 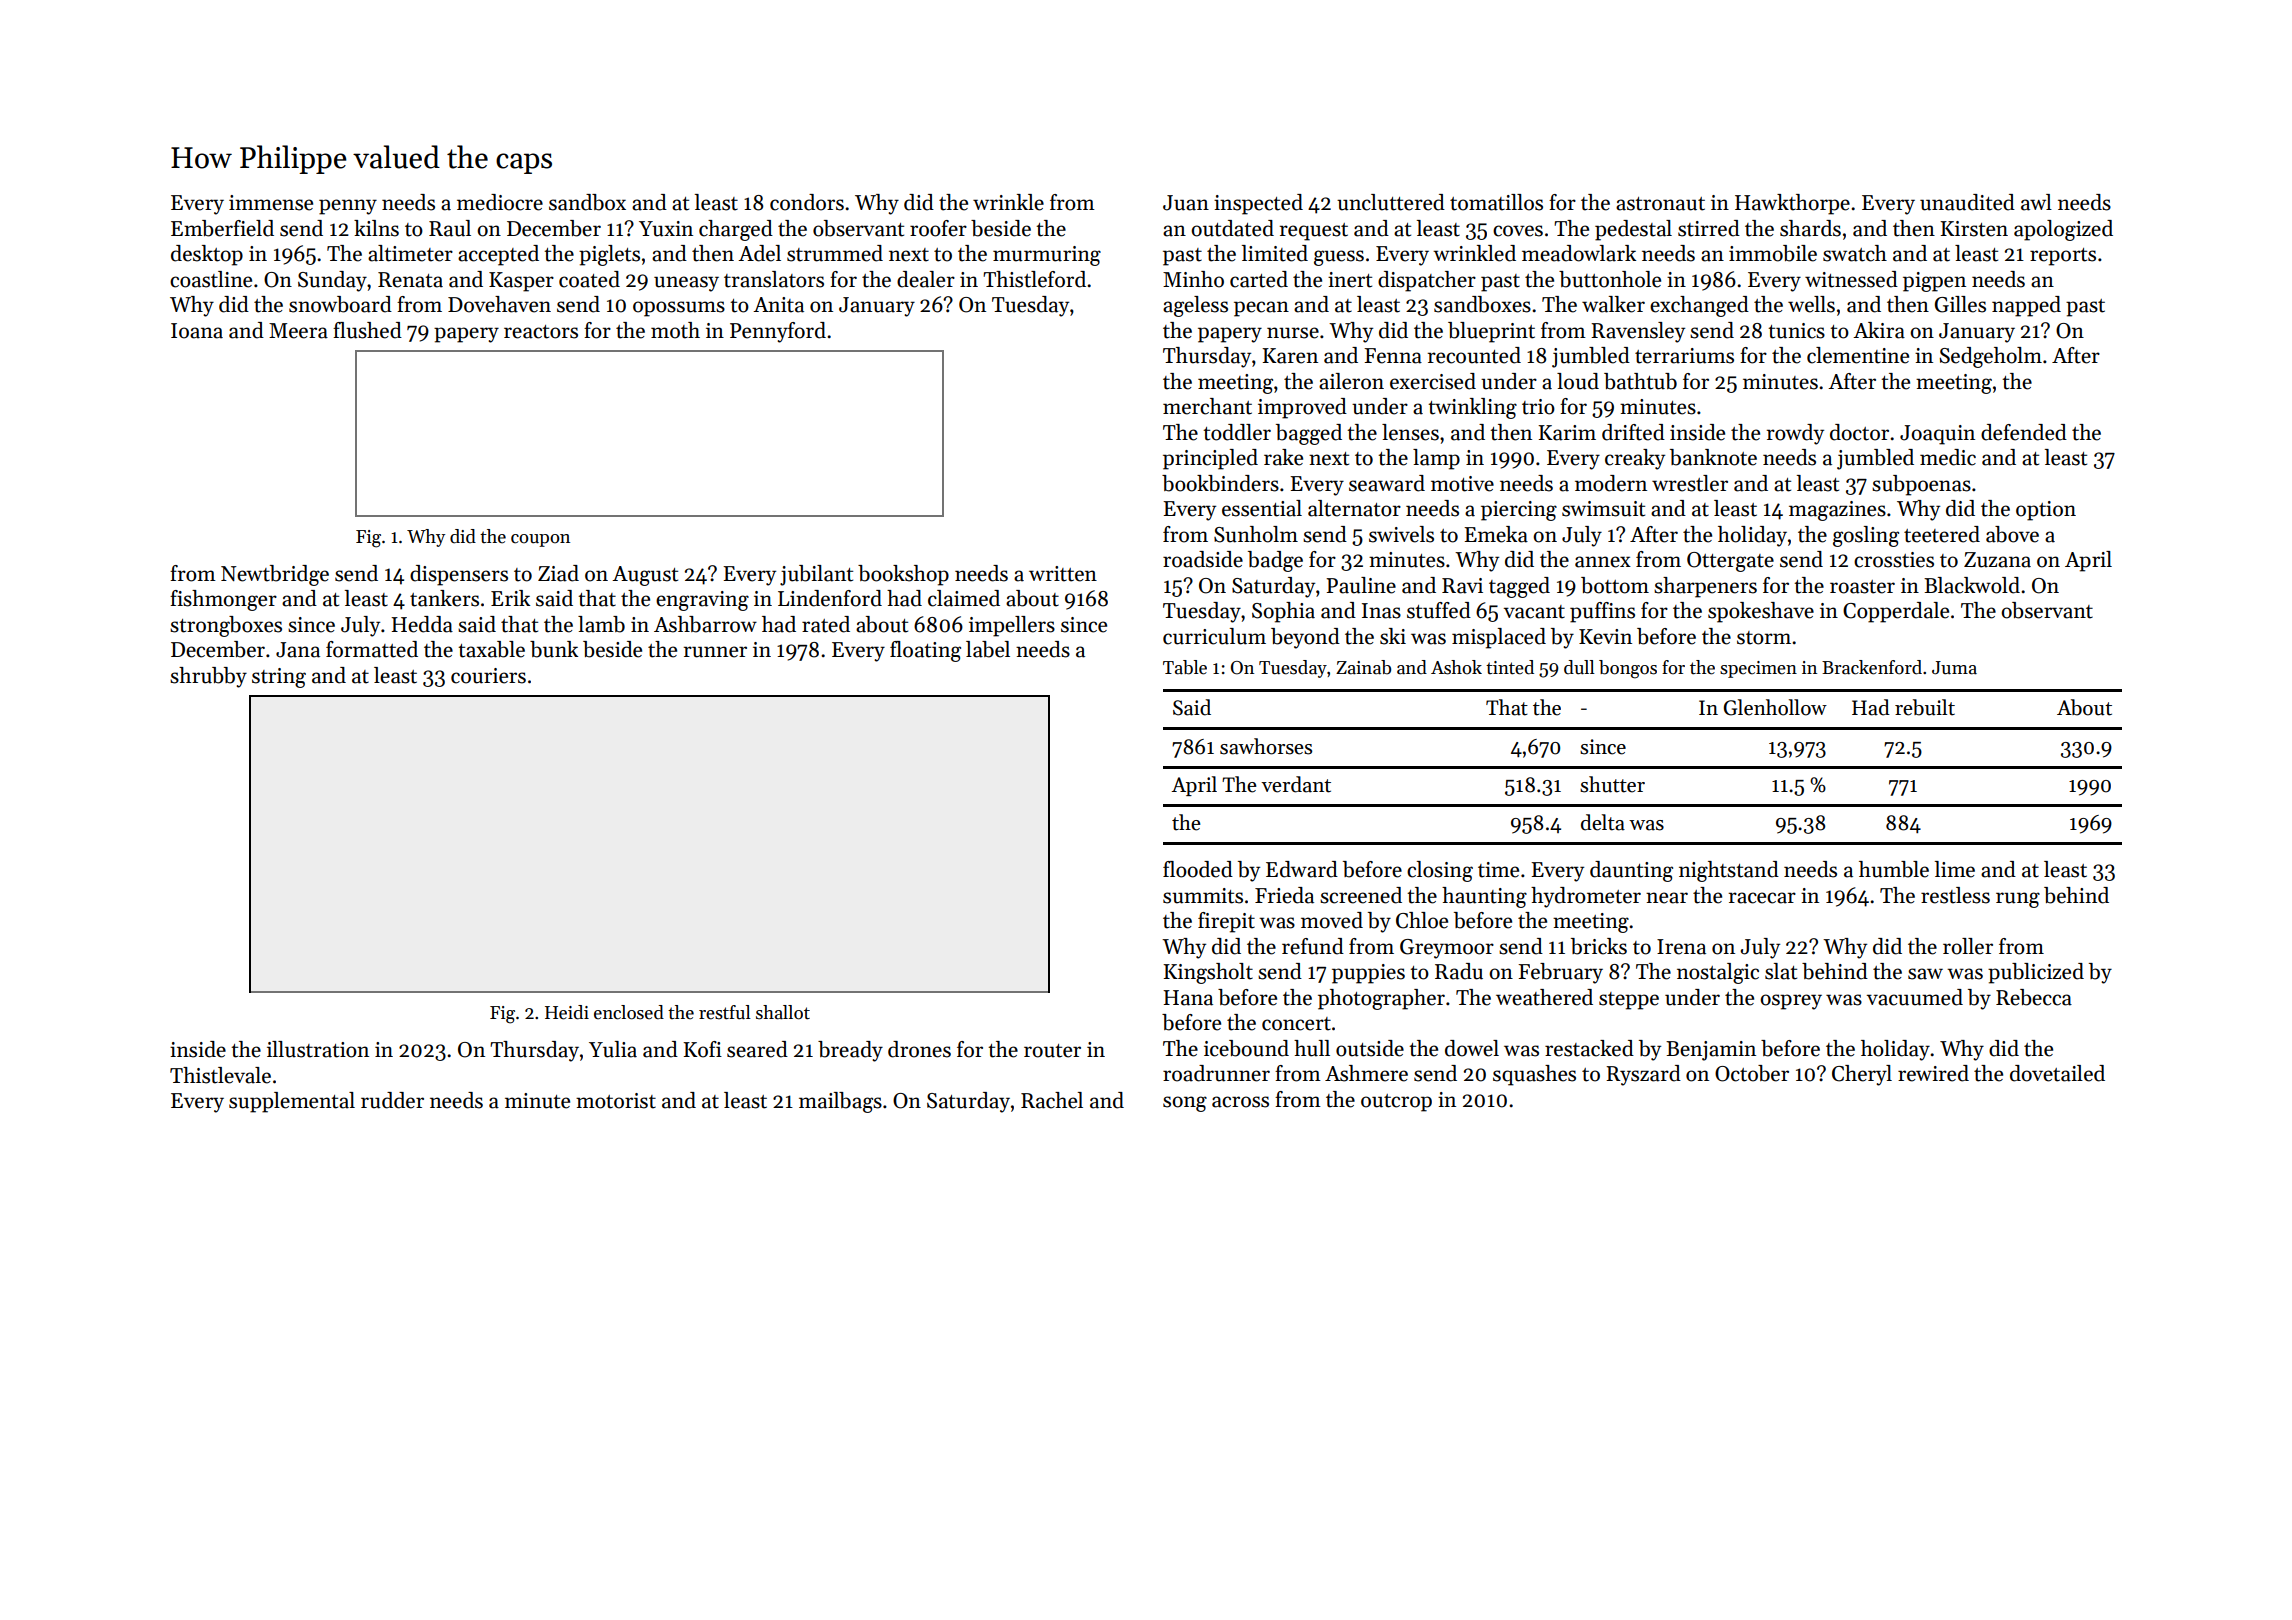 What do you see at coordinates (275, 575) in the screenshot?
I see `Newtbridge` at bounding box center [275, 575].
